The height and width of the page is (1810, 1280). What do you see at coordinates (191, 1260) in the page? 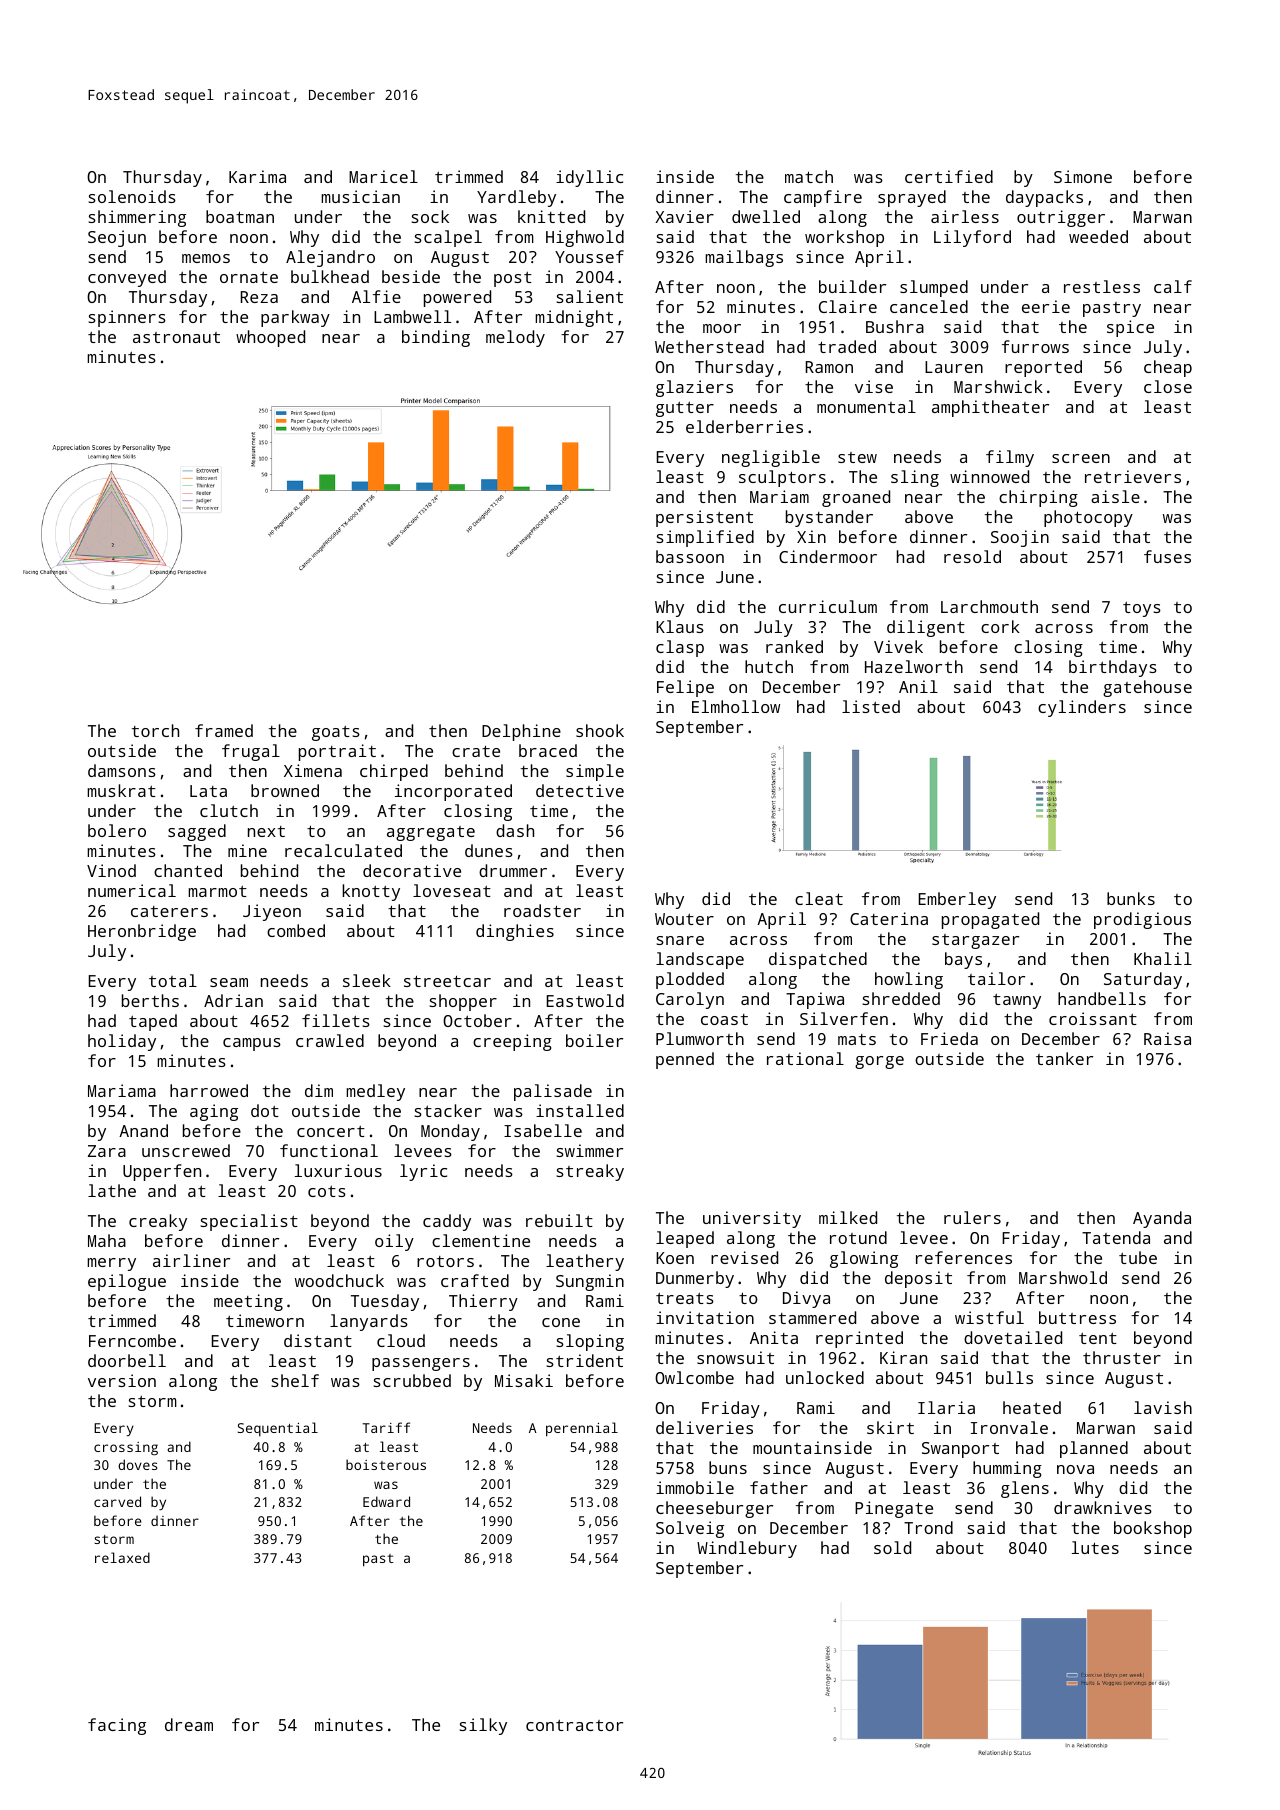
I see `airliner` at bounding box center [191, 1260].
